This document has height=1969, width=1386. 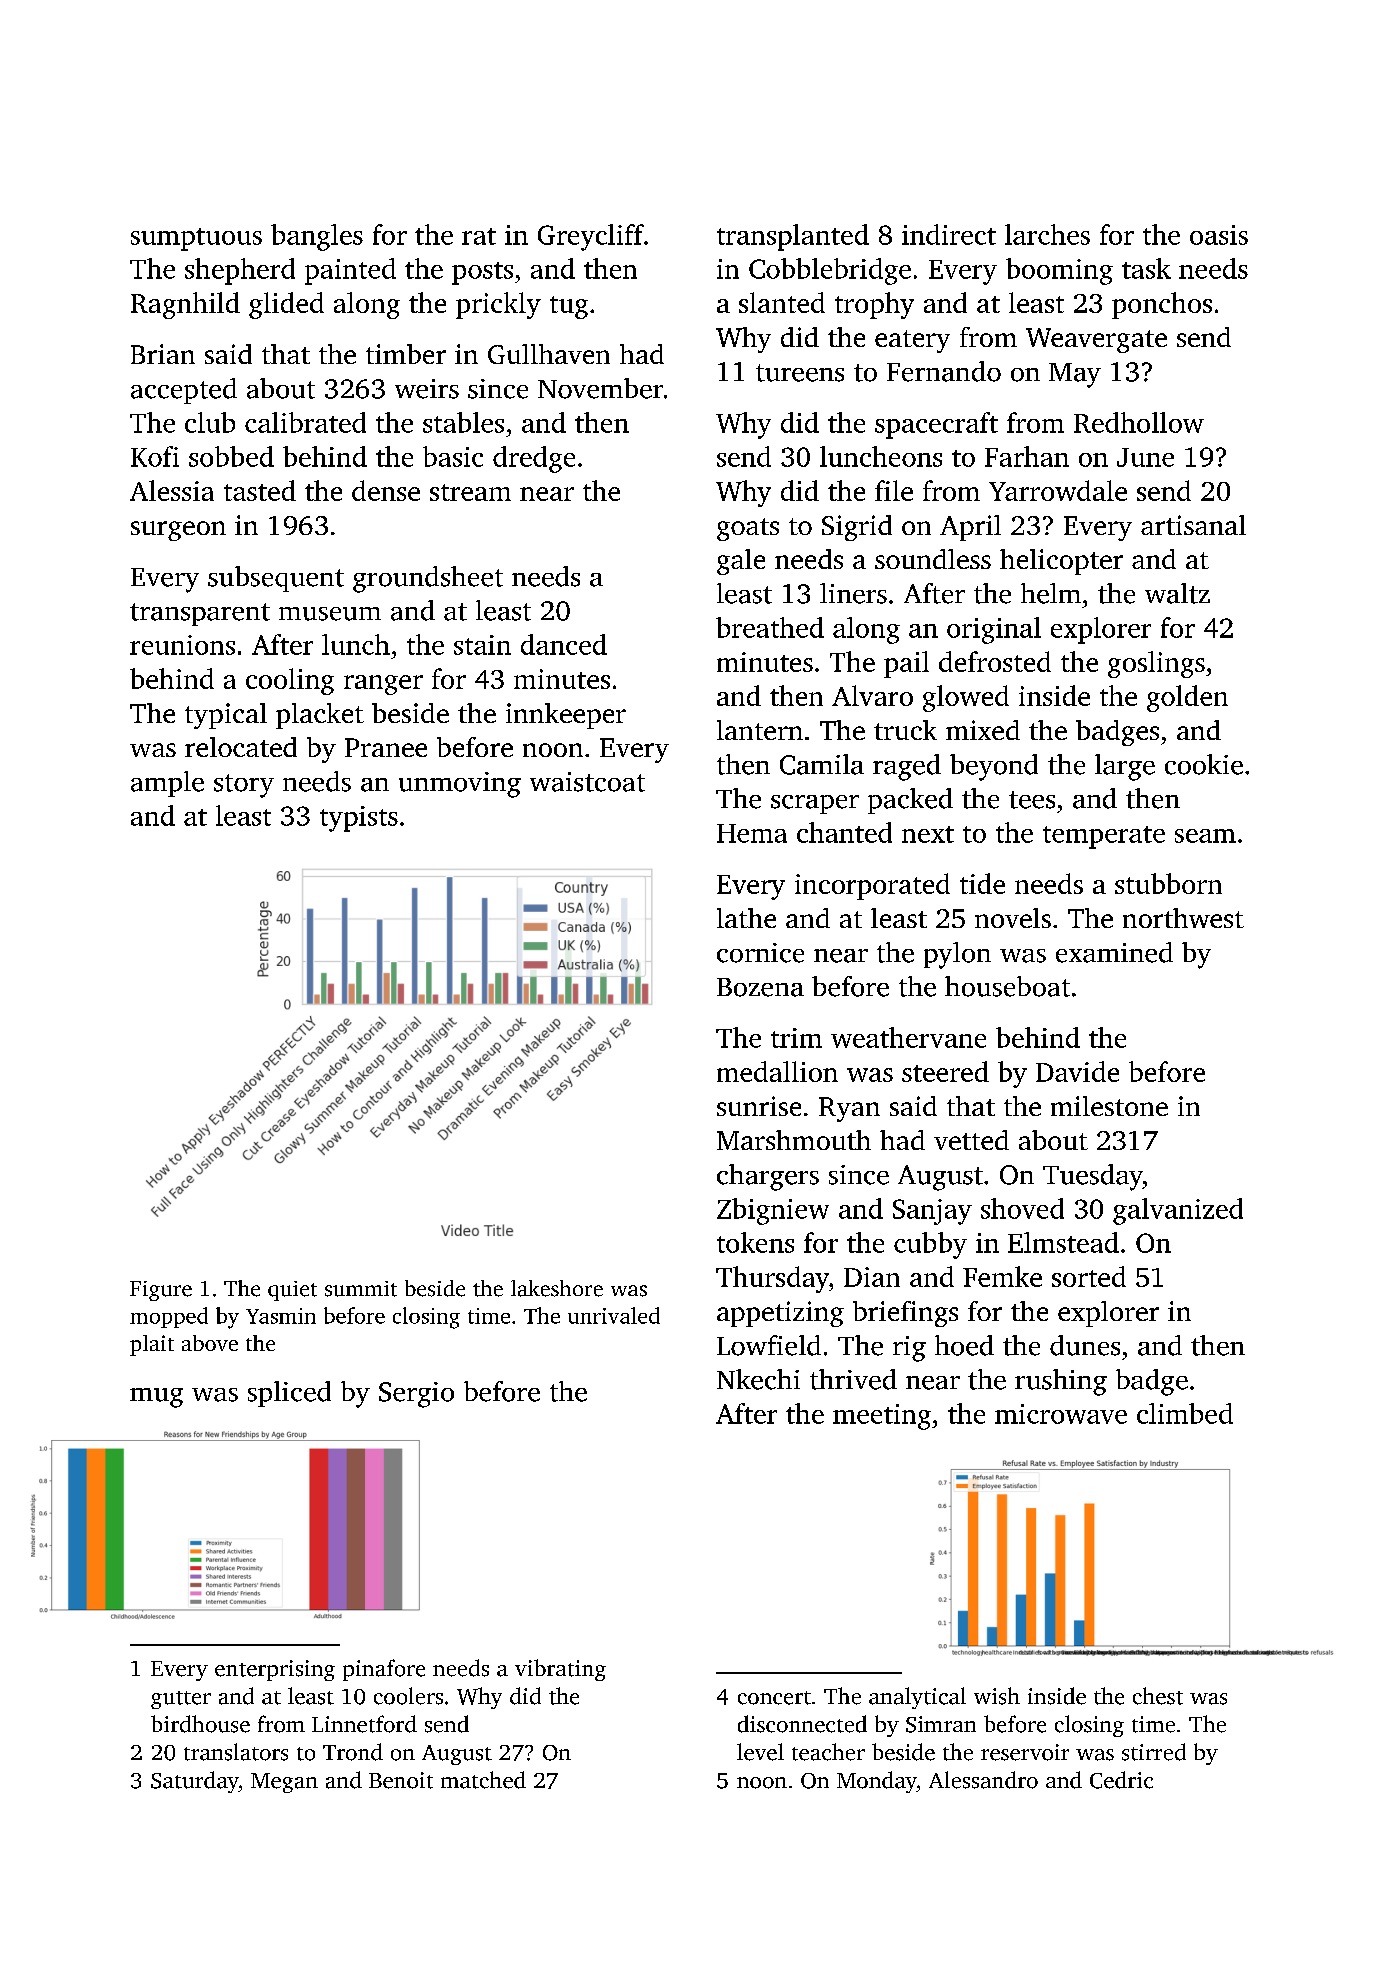 I want to click on Weavergate, so click(x=1096, y=340).
